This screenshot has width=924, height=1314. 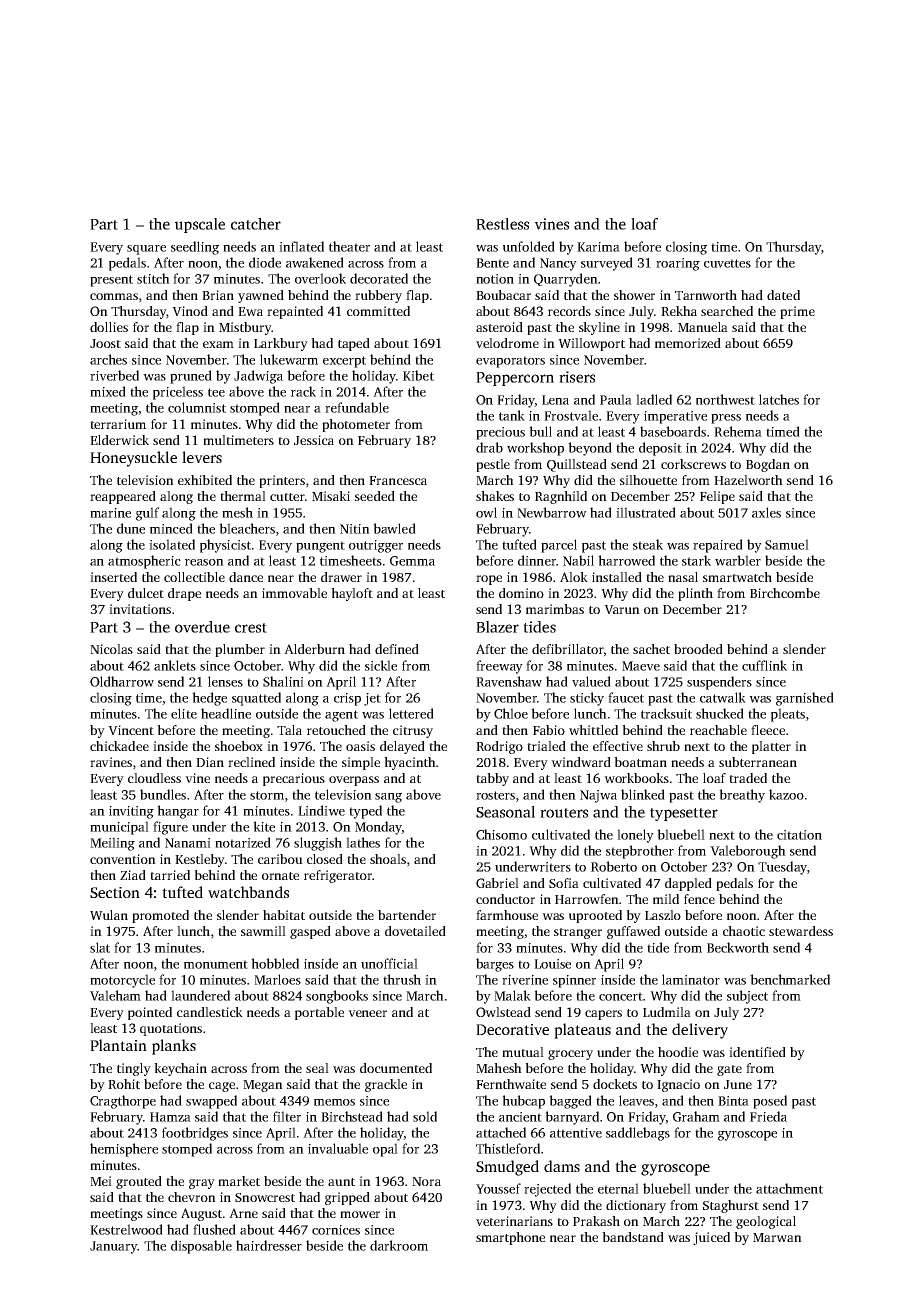 What do you see at coordinates (799, 835) in the screenshot?
I see `citation` at bounding box center [799, 835].
